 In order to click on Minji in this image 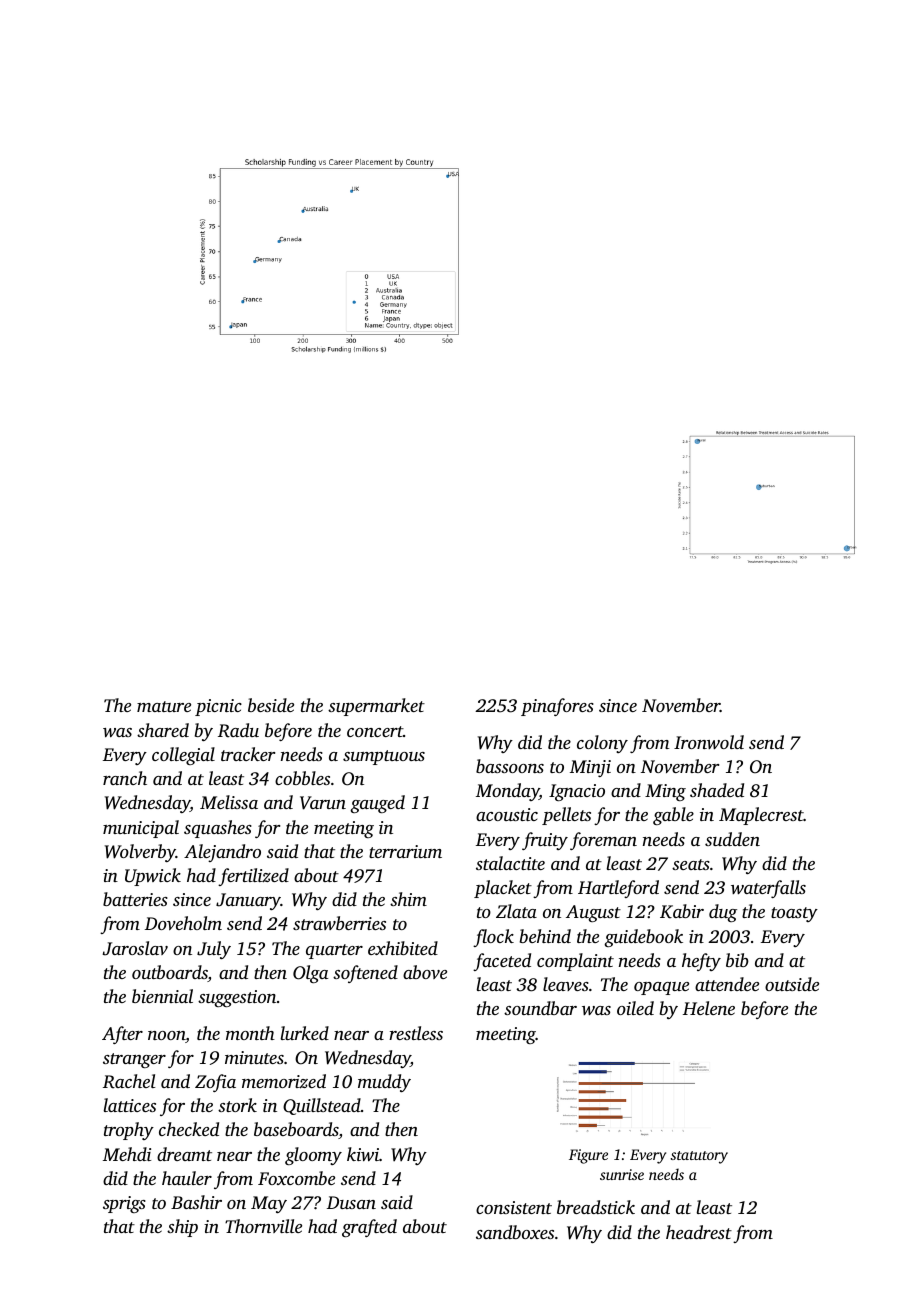, I will do `click(590, 768)`.
